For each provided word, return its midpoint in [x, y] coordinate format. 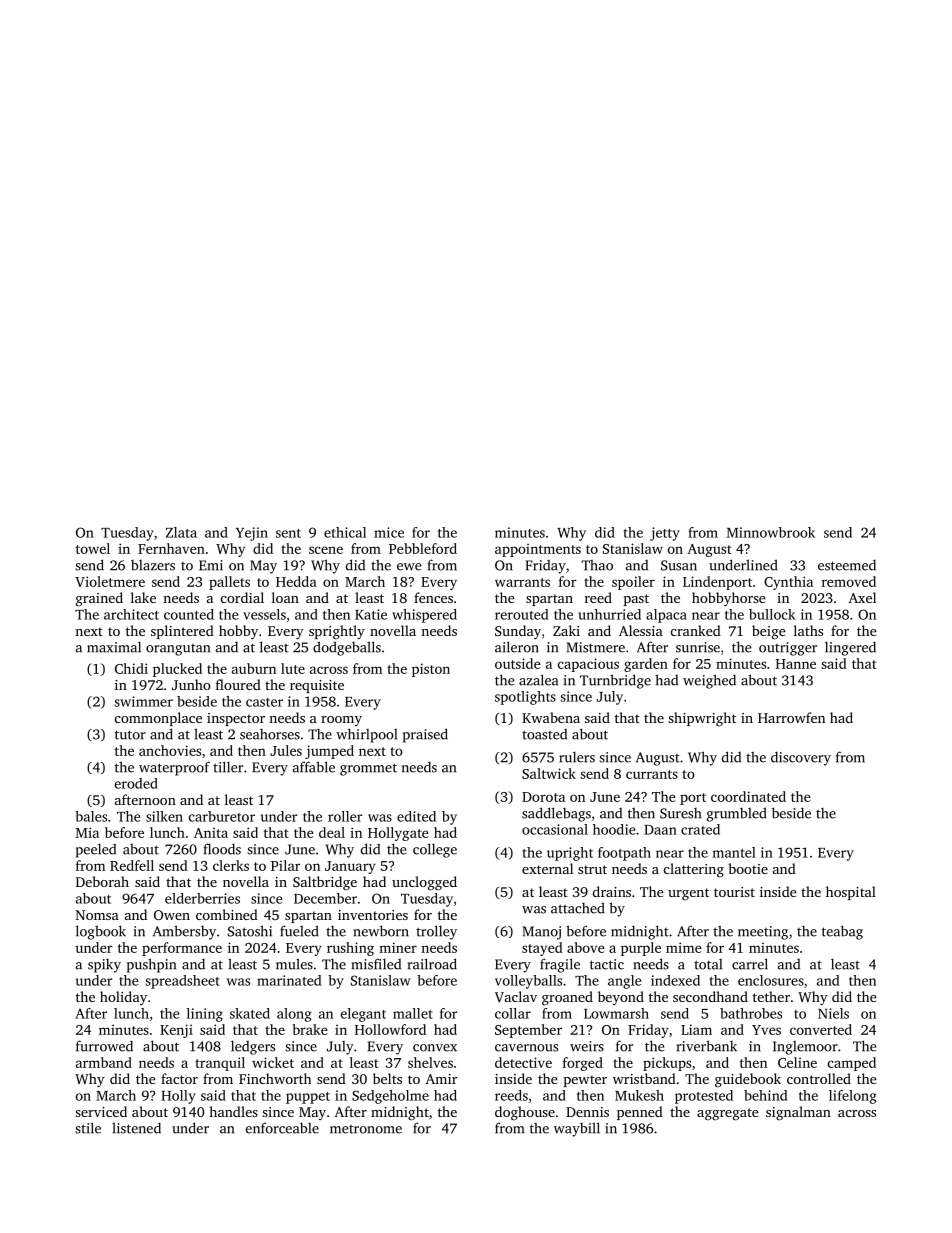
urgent [688, 894]
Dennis [587, 1112]
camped [852, 1064]
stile [88, 1128]
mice [389, 532]
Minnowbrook [771, 532]
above [586, 947]
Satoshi [250, 931]
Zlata [181, 532]
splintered [182, 632]
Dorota [543, 797]
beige [769, 632]
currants [652, 774]
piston [431, 670]
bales [91, 816]
